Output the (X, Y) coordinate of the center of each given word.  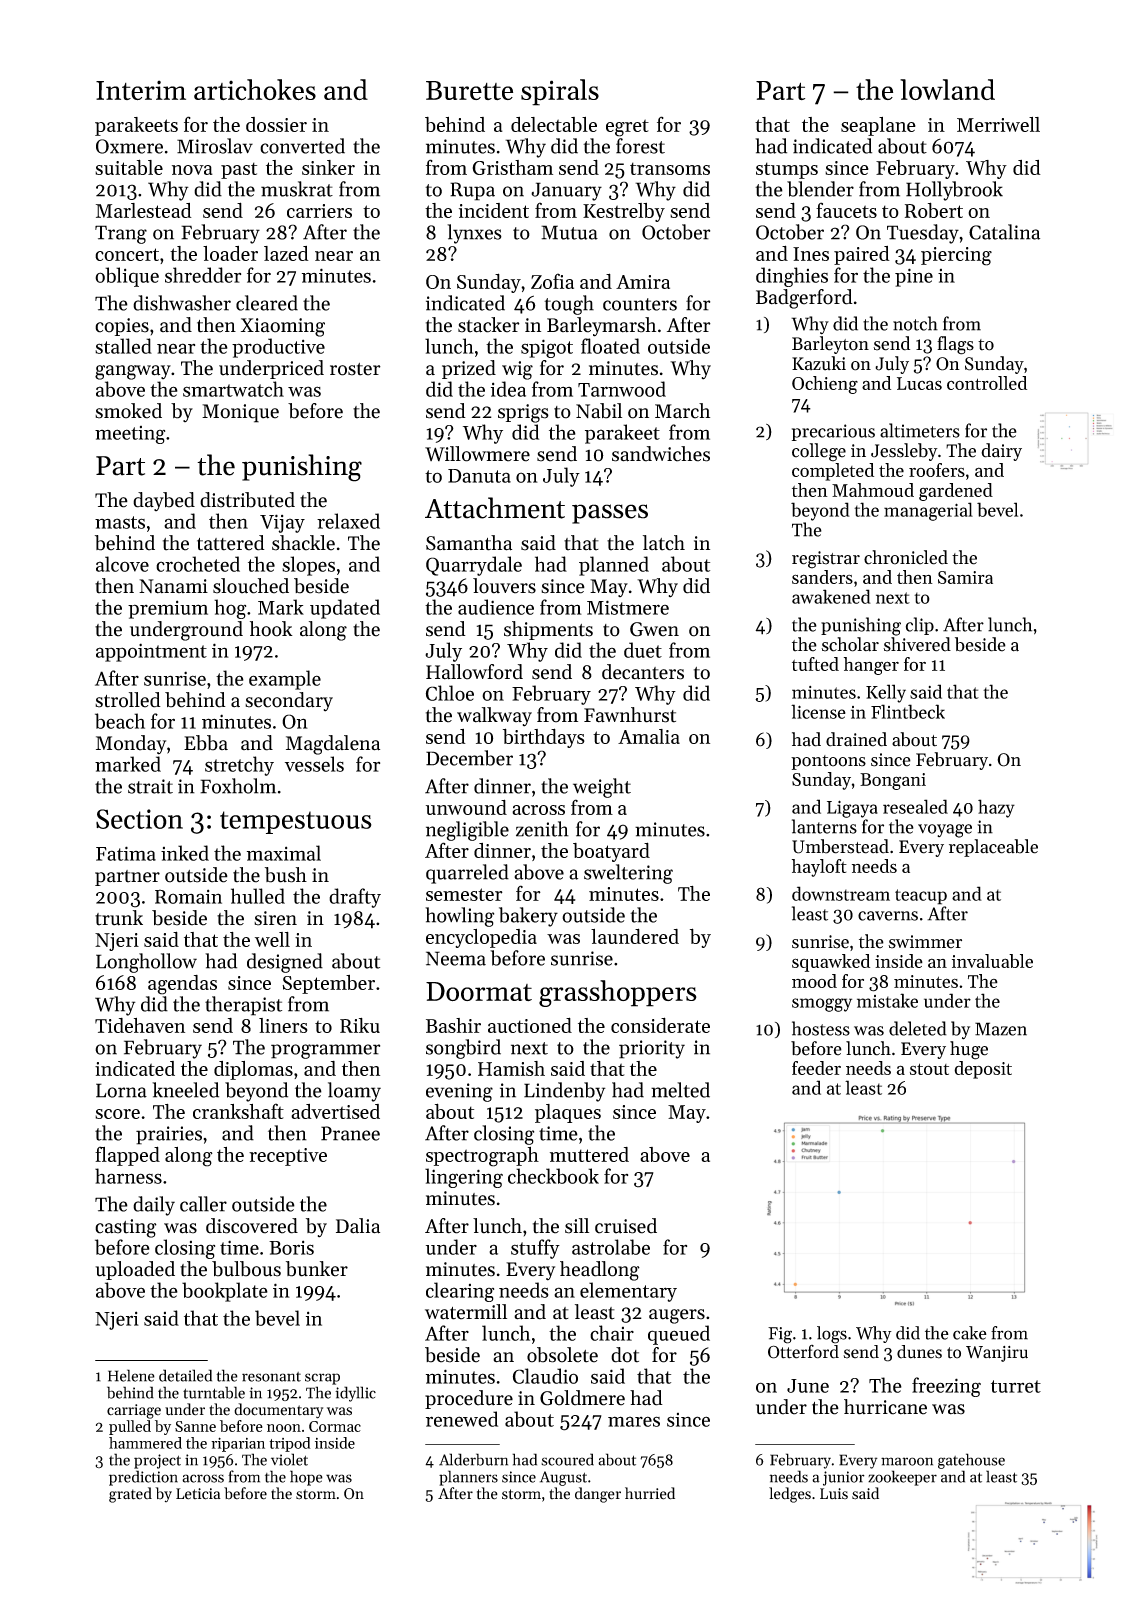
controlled (987, 383)
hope (306, 1478)
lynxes (474, 234)
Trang (121, 234)
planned (614, 566)
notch (915, 323)
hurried (650, 1493)
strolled (128, 700)
